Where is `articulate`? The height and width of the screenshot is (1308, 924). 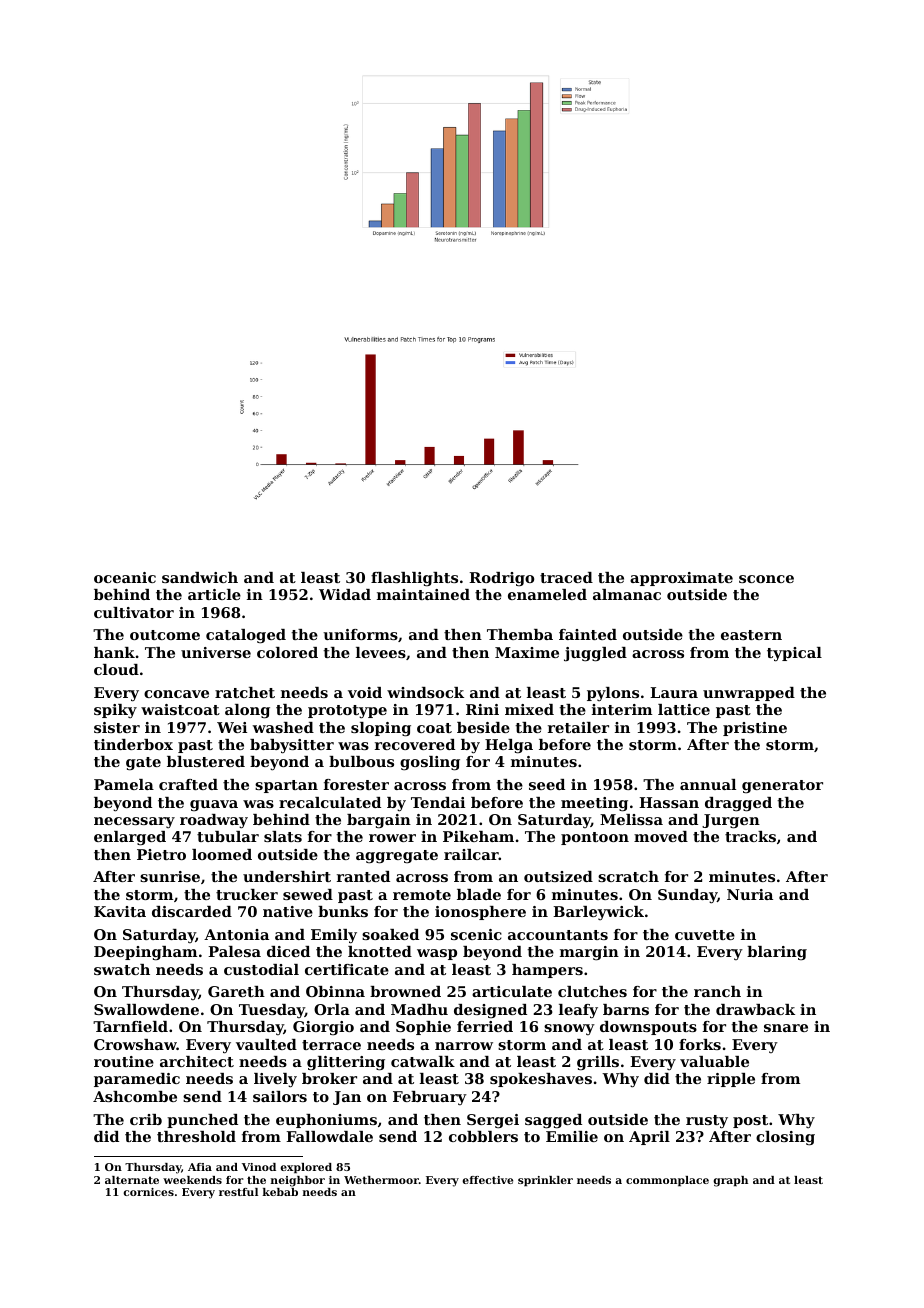 articulate is located at coordinates (512, 991).
